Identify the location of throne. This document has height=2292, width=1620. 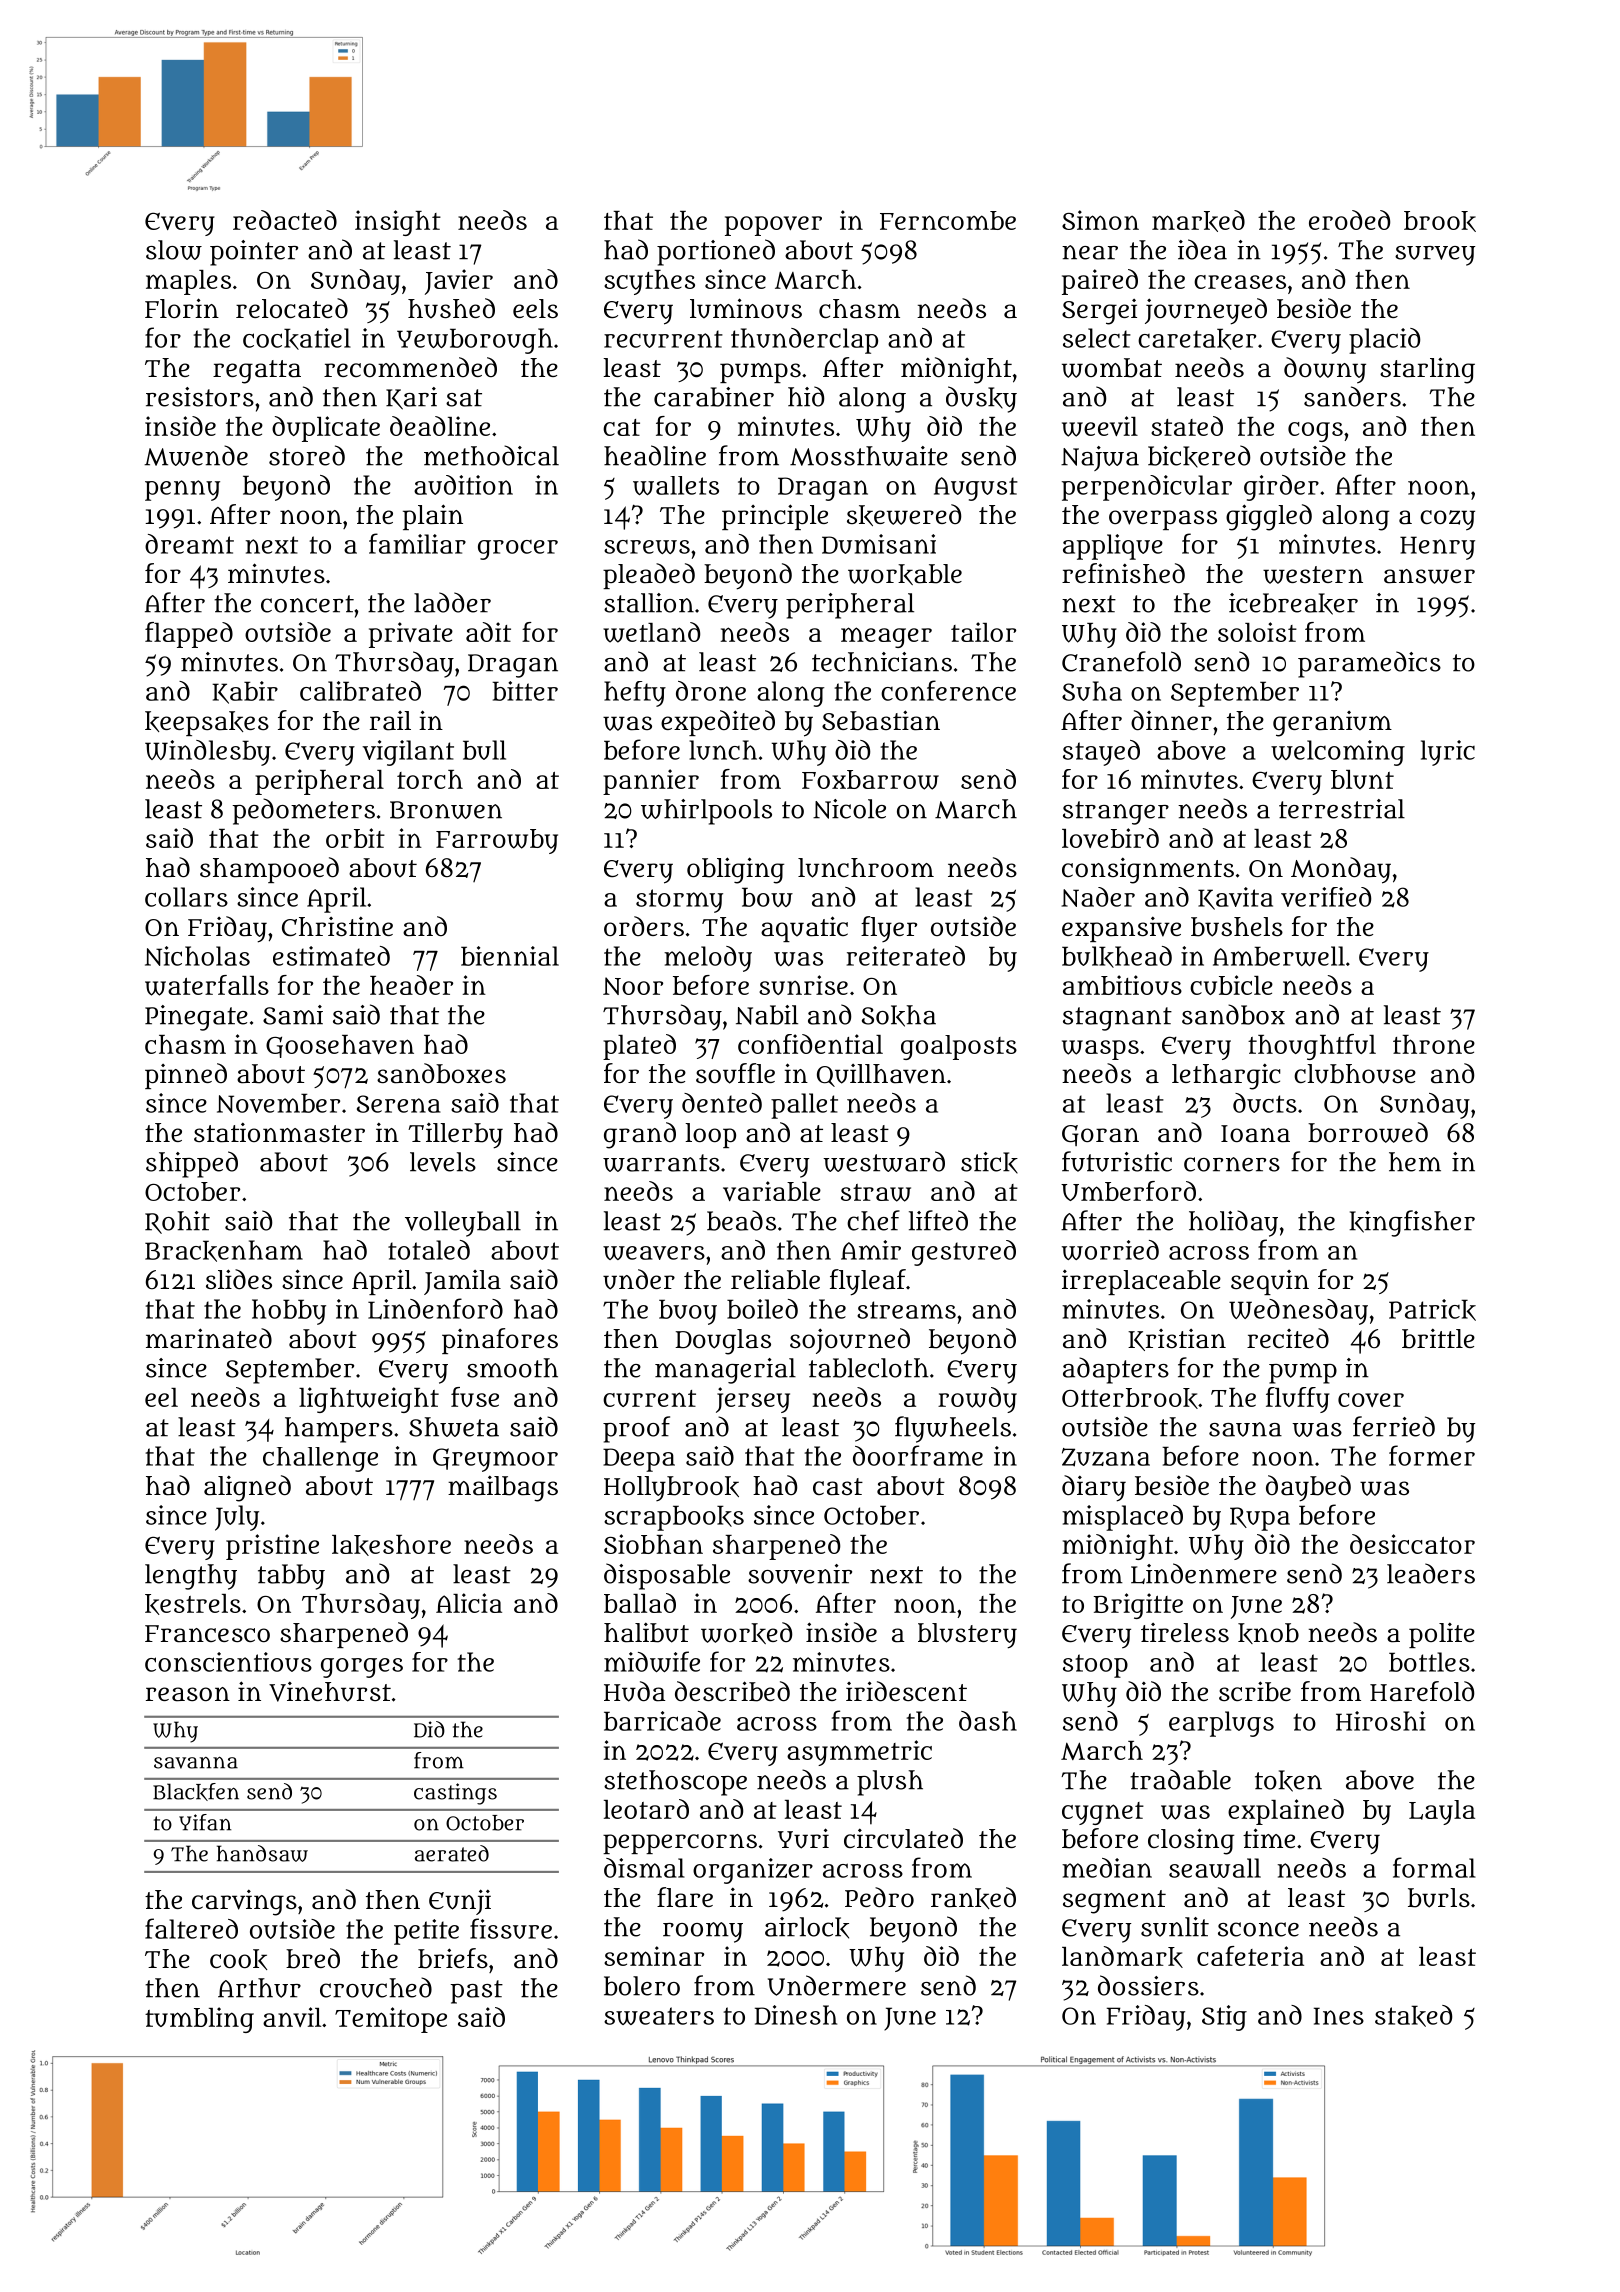
(1434, 1044).
